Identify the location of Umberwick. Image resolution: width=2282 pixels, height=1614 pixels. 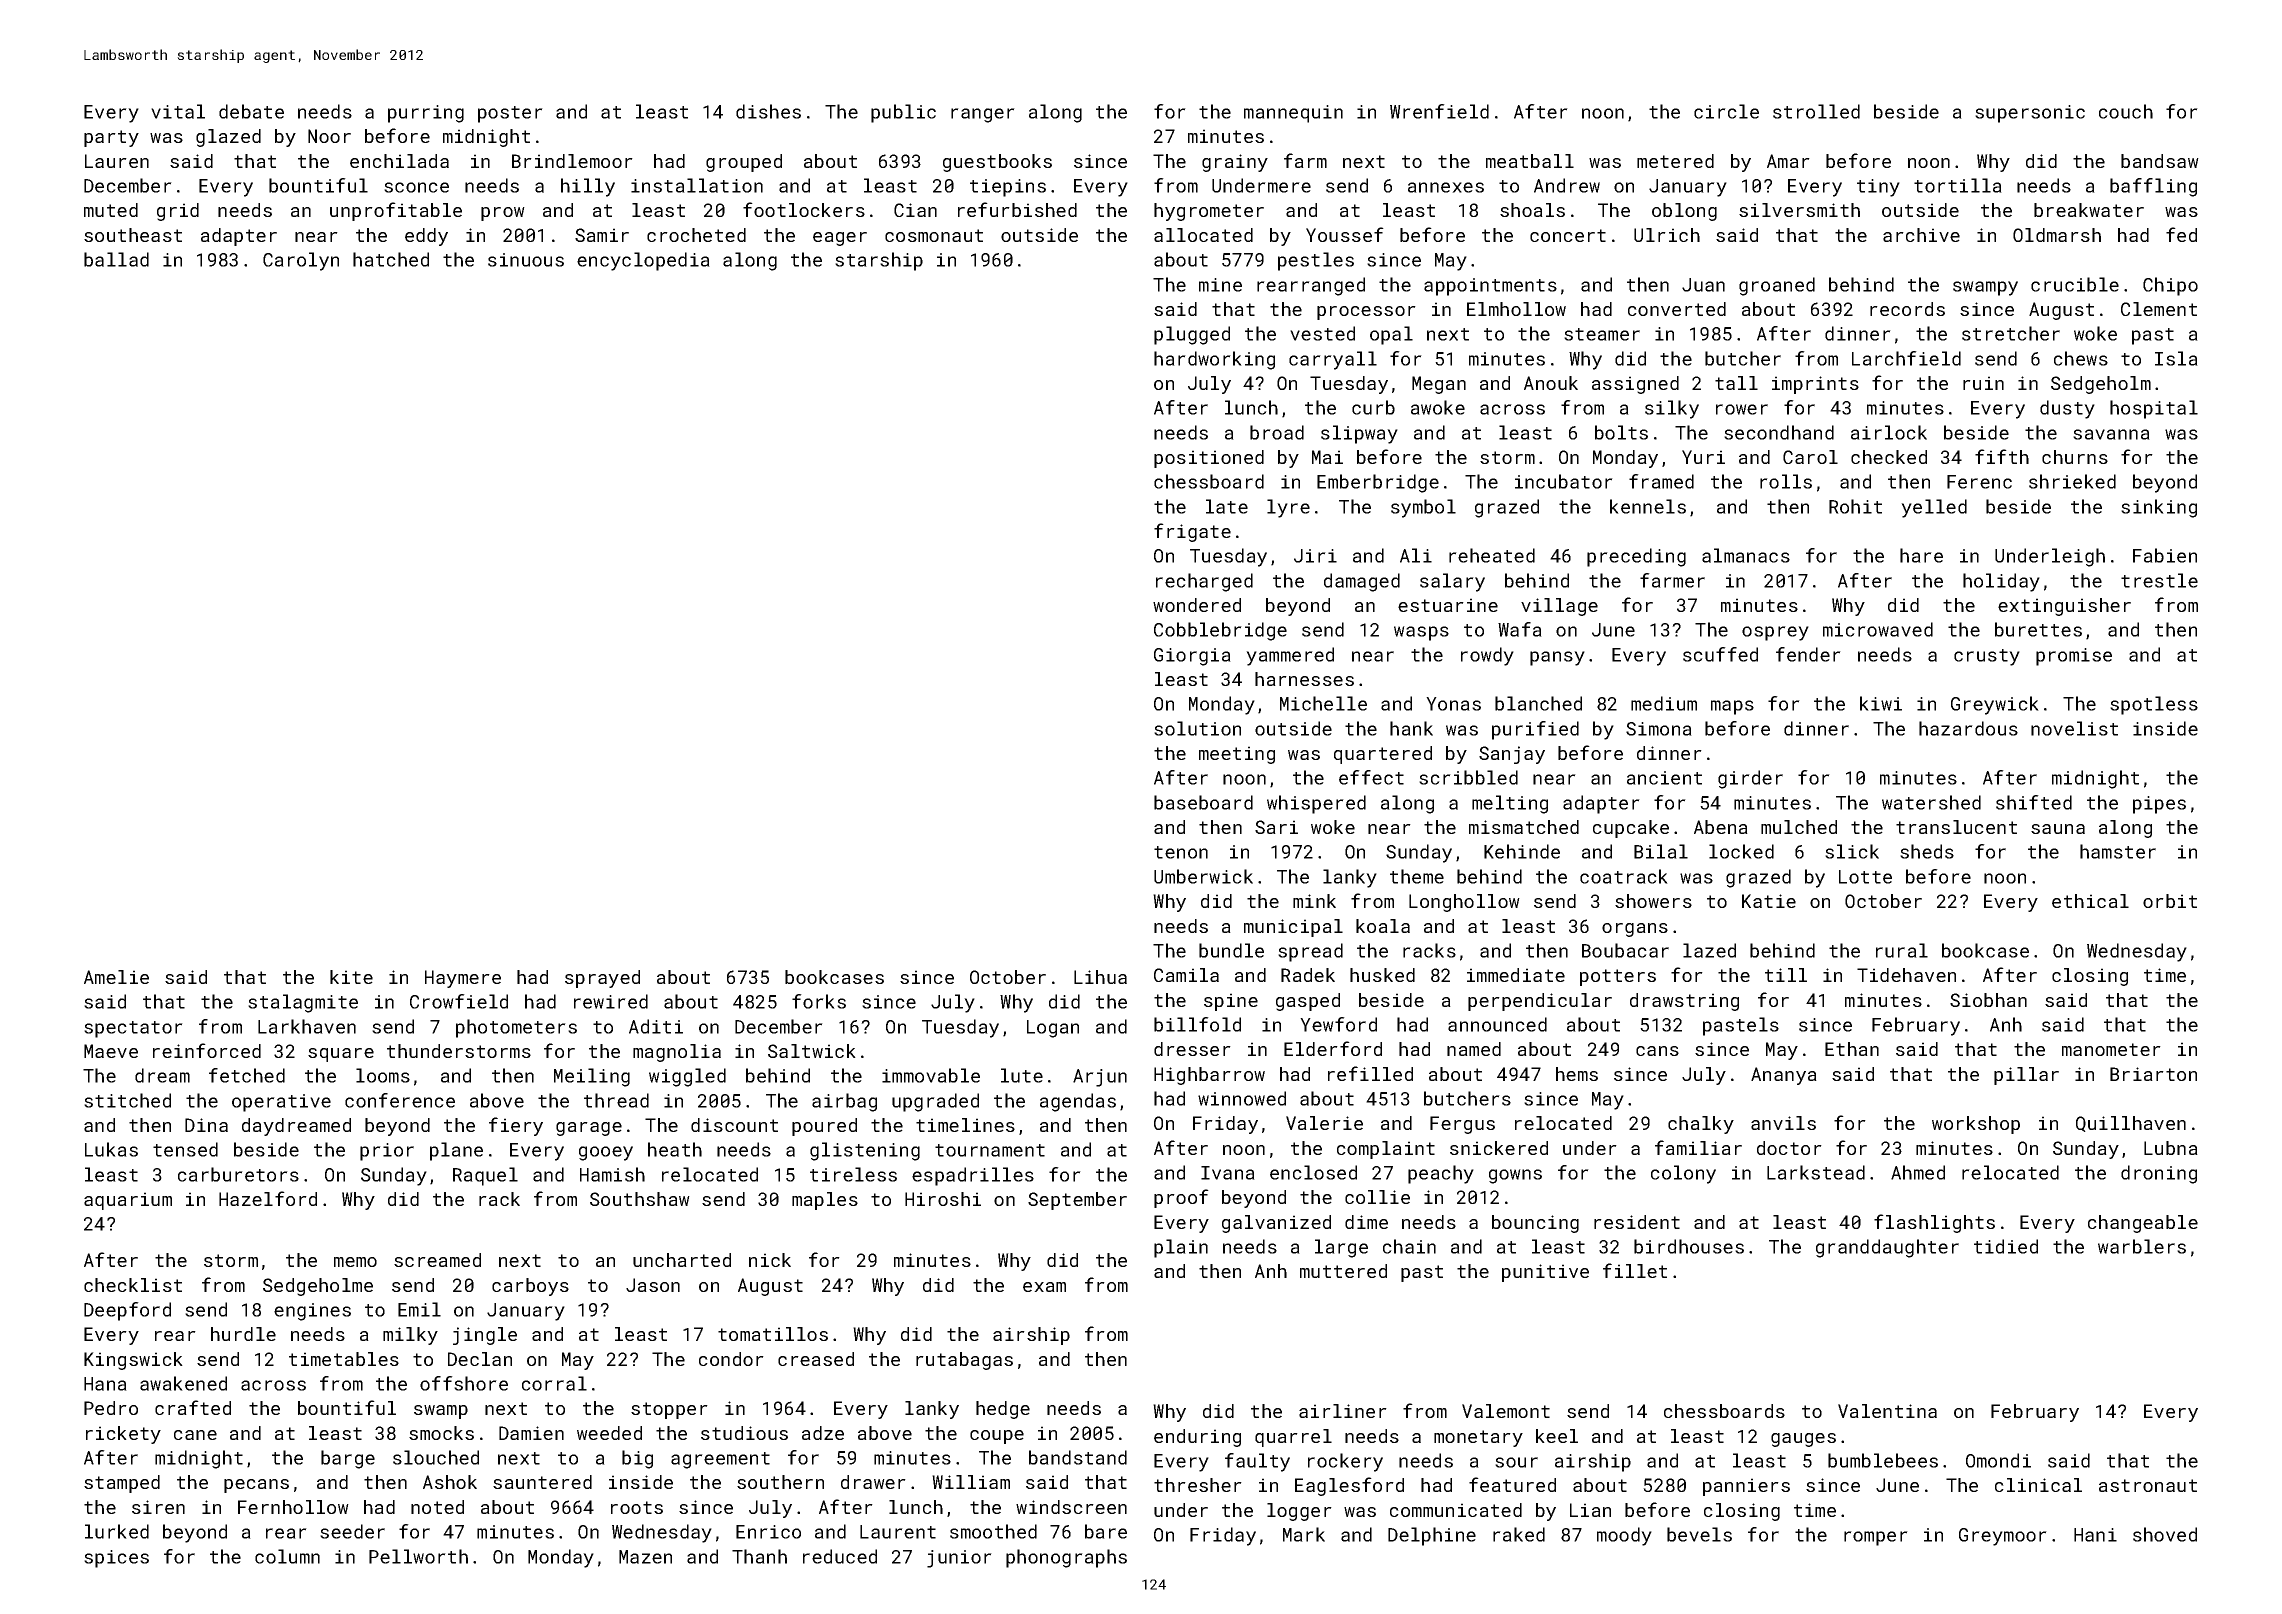
(1203, 876).
